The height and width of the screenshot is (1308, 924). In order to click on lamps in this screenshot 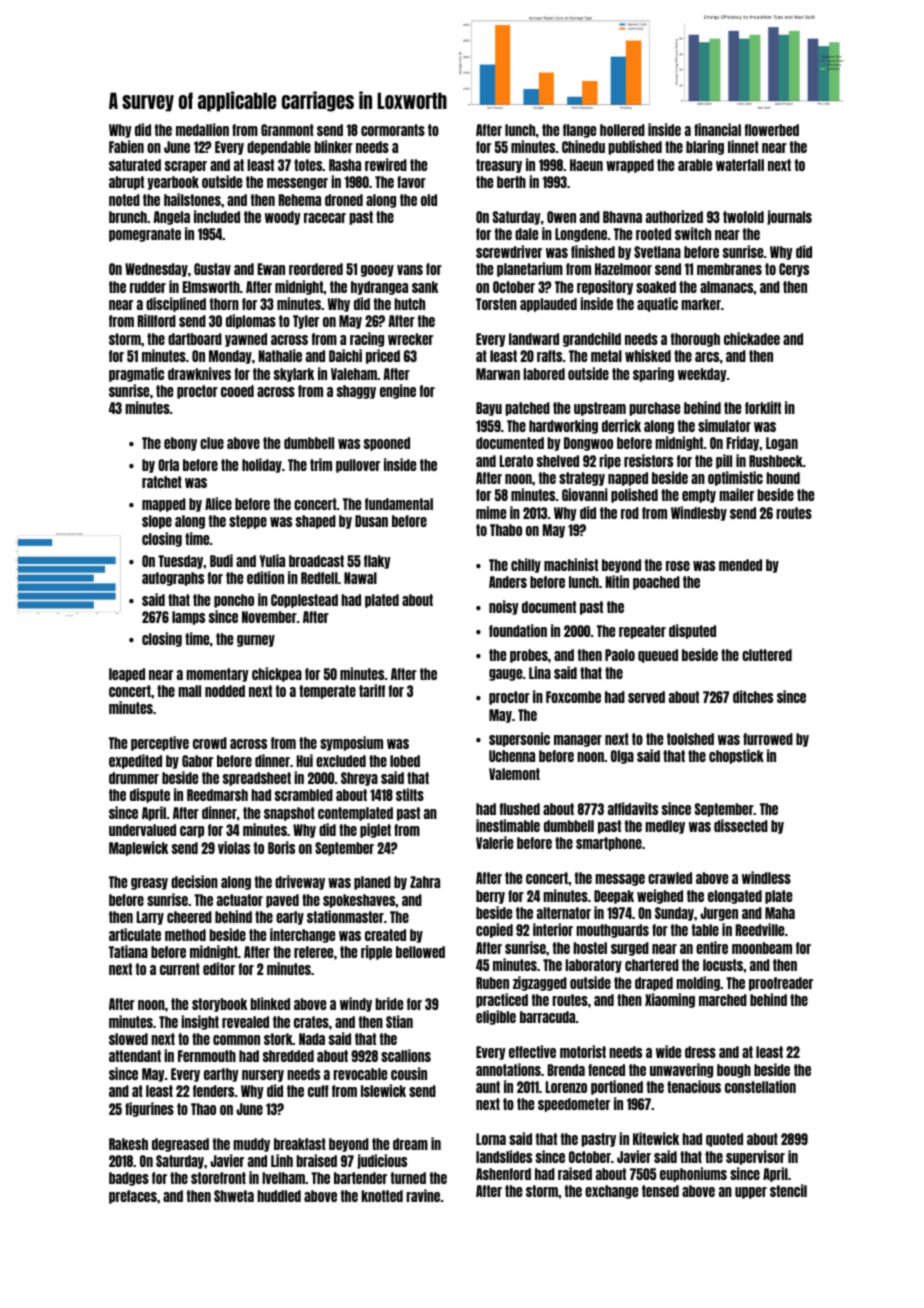, I will do `click(188, 618)`.
